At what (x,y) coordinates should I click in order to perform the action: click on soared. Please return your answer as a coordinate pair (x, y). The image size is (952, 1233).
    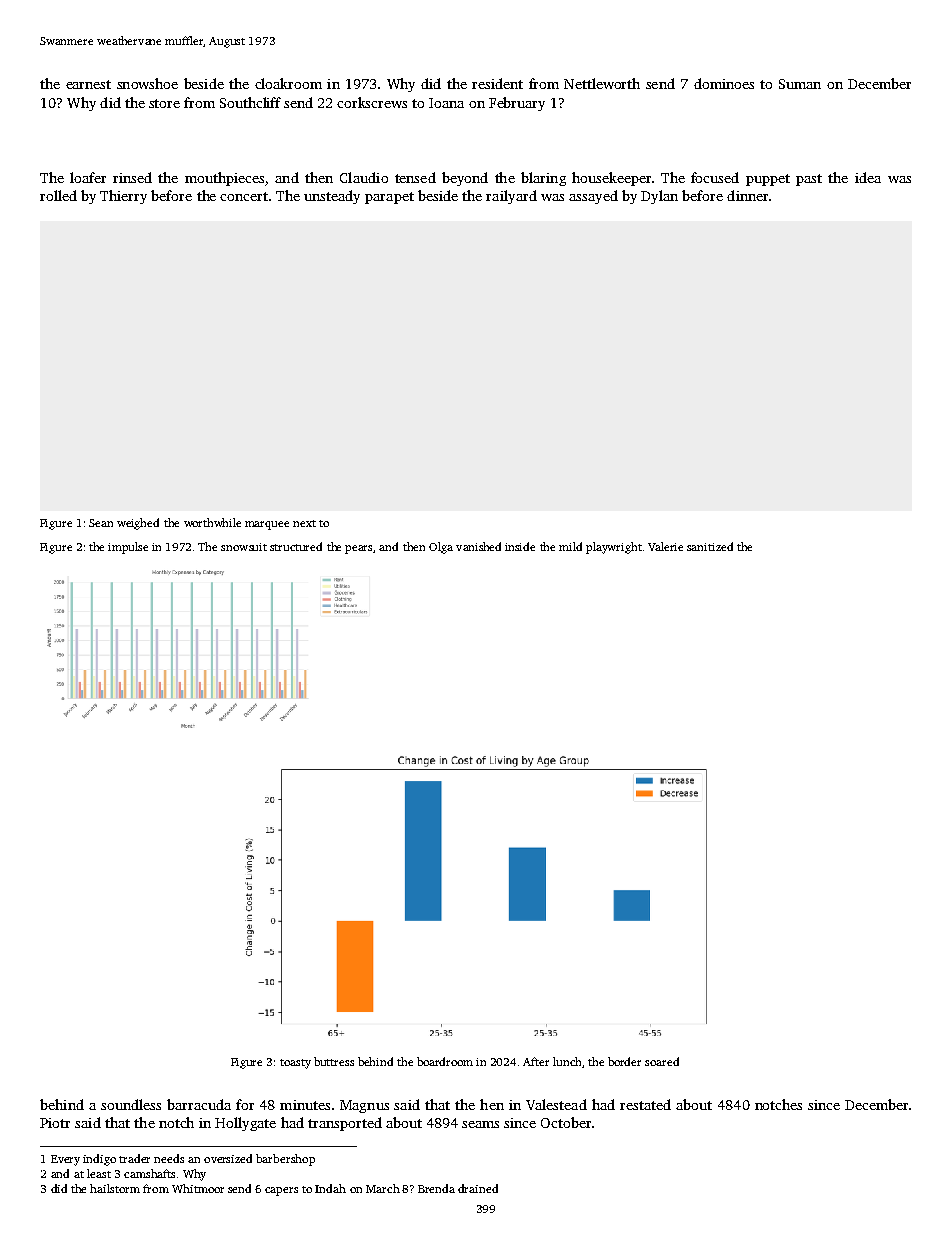
    Looking at the image, I should click on (662, 1061).
